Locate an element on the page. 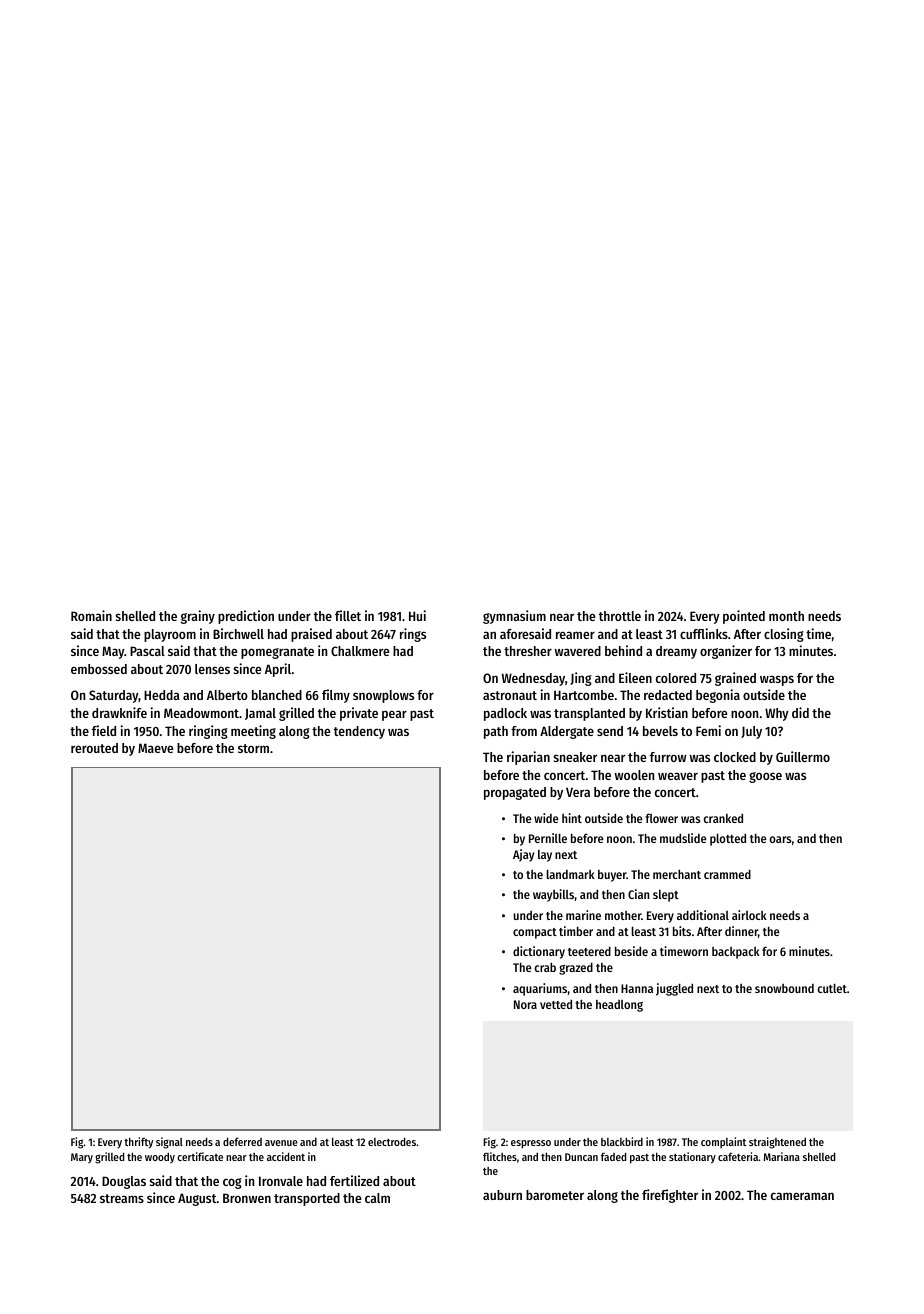 The width and height of the image is (924, 1314). Nora is located at coordinates (525, 1004).
